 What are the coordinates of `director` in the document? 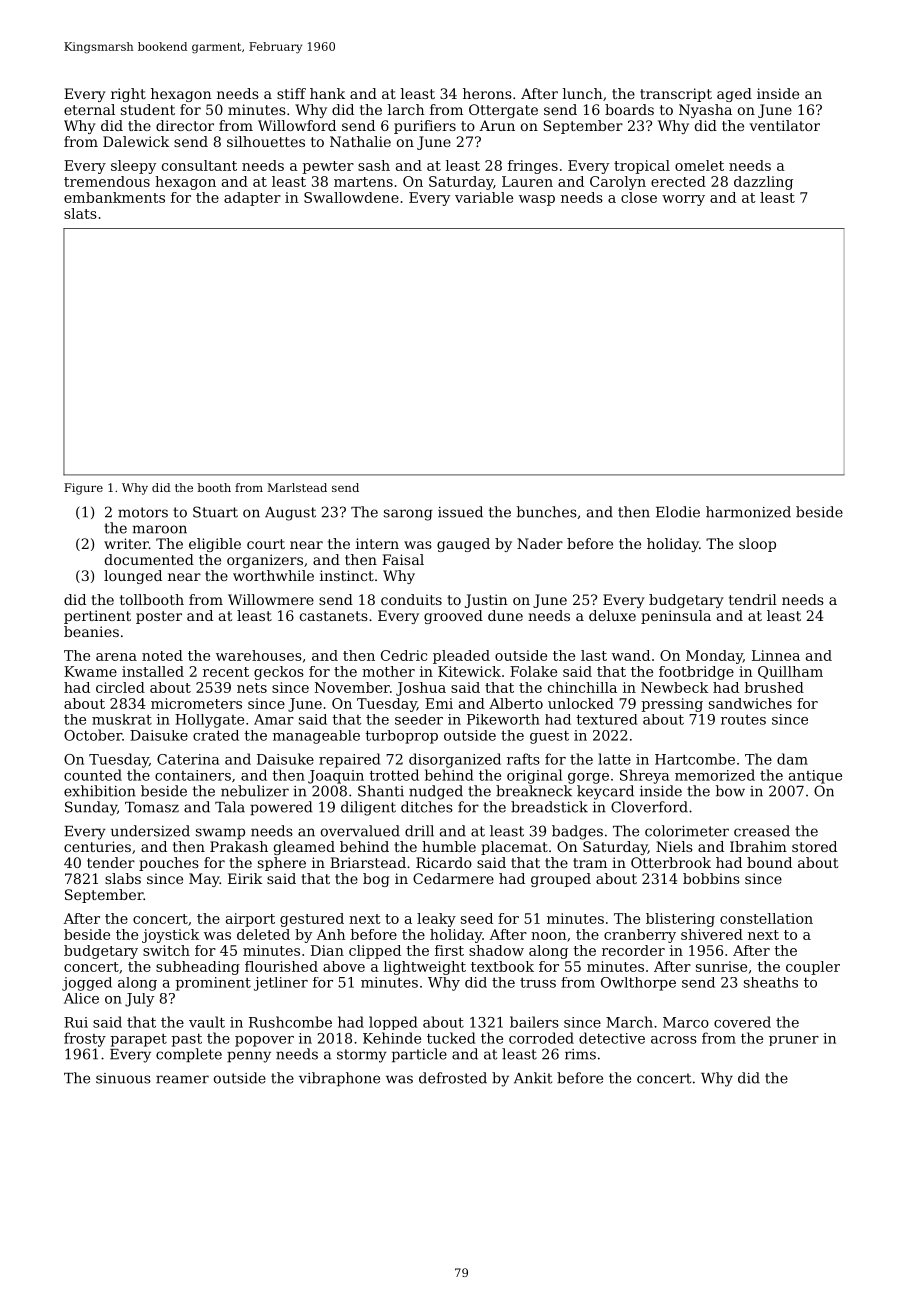 It's located at (185, 125).
